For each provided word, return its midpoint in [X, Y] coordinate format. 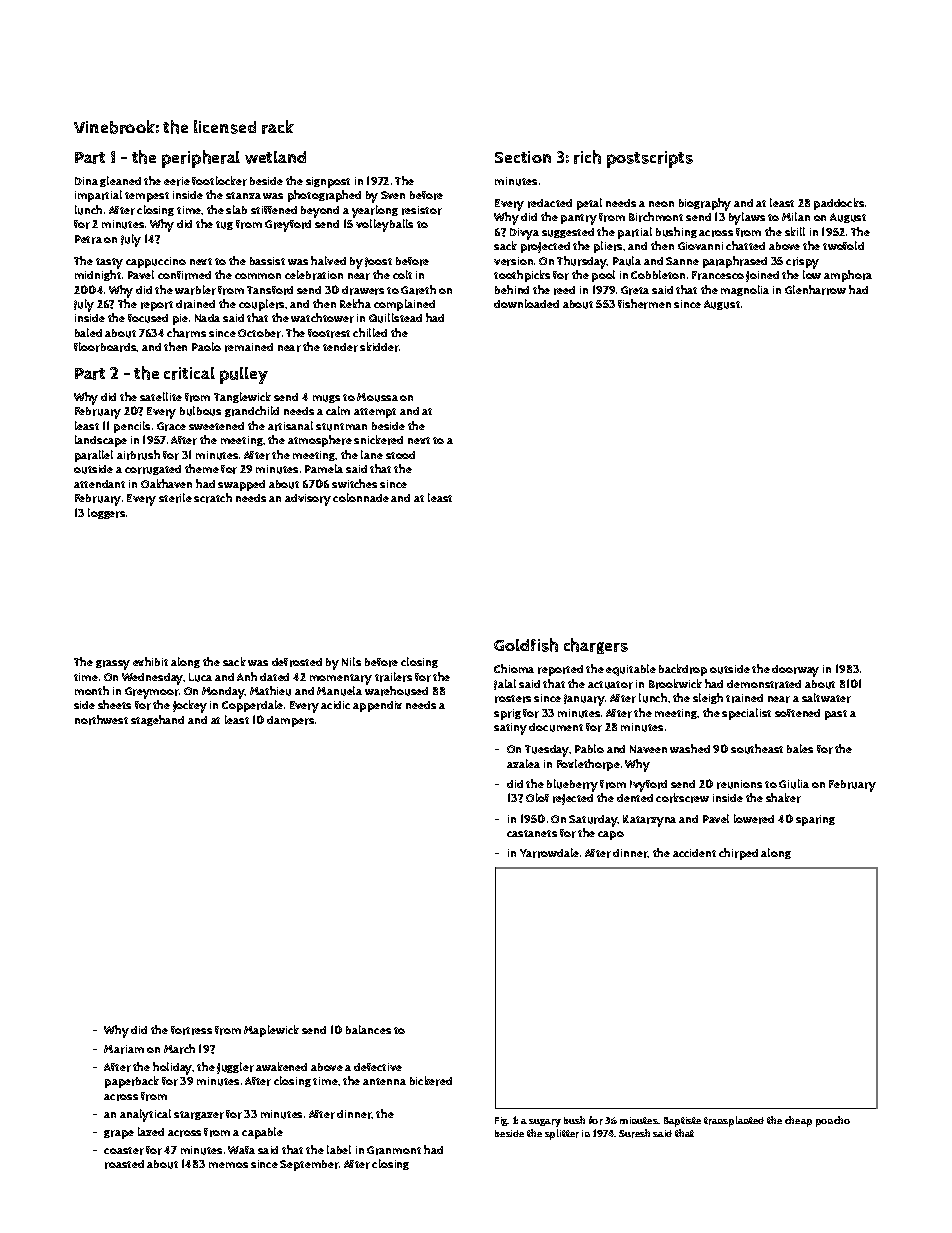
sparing [815, 820]
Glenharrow [815, 290]
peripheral [201, 159]
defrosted [297, 662]
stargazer [199, 1115]
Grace [171, 426]
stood [400, 455]
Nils [351, 661]
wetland [275, 157]
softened [797, 713]
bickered [431, 1081]
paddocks [839, 204]
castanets [532, 833]
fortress [191, 1030]
